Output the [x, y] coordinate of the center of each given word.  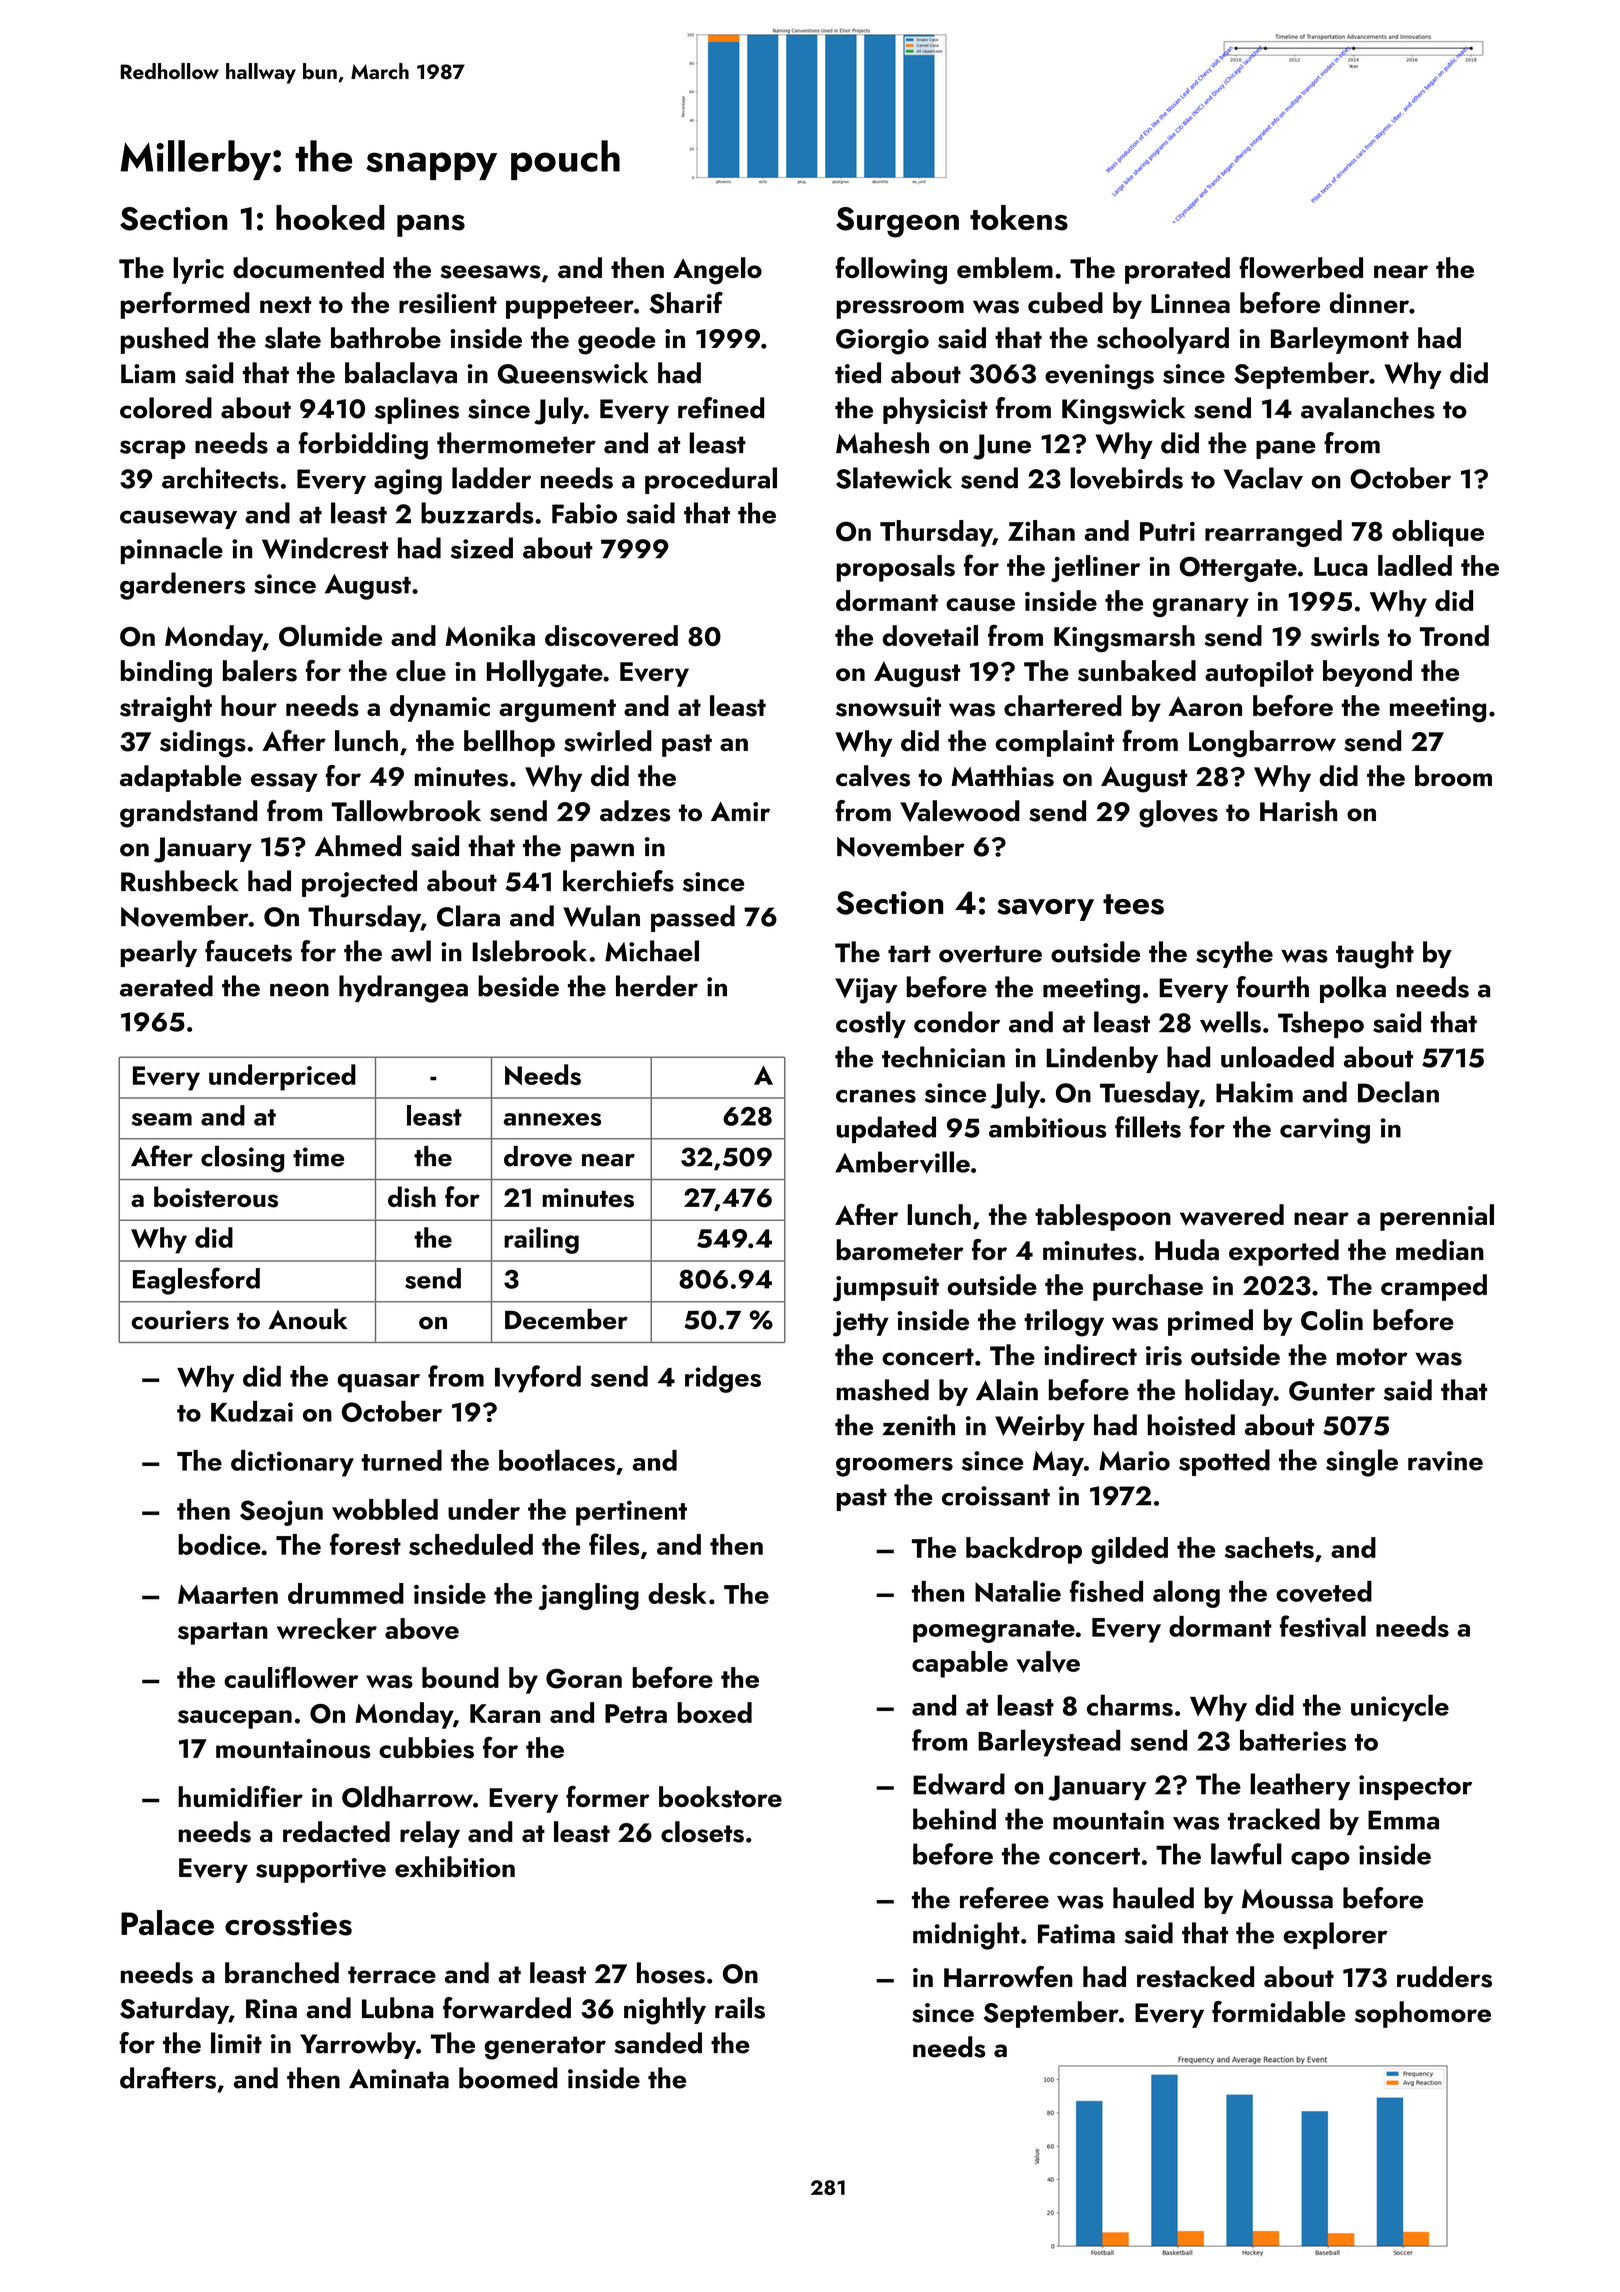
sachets [1269, 1548]
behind [954, 1819]
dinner [1369, 303]
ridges [723, 1379]
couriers [180, 1320]
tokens [1019, 218]
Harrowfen [1008, 1977]
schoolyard [1163, 340]
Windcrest [325, 548]
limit [236, 2043]
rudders [1444, 1977]
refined [721, 408]
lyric [198, 270]
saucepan [235, 1719]
